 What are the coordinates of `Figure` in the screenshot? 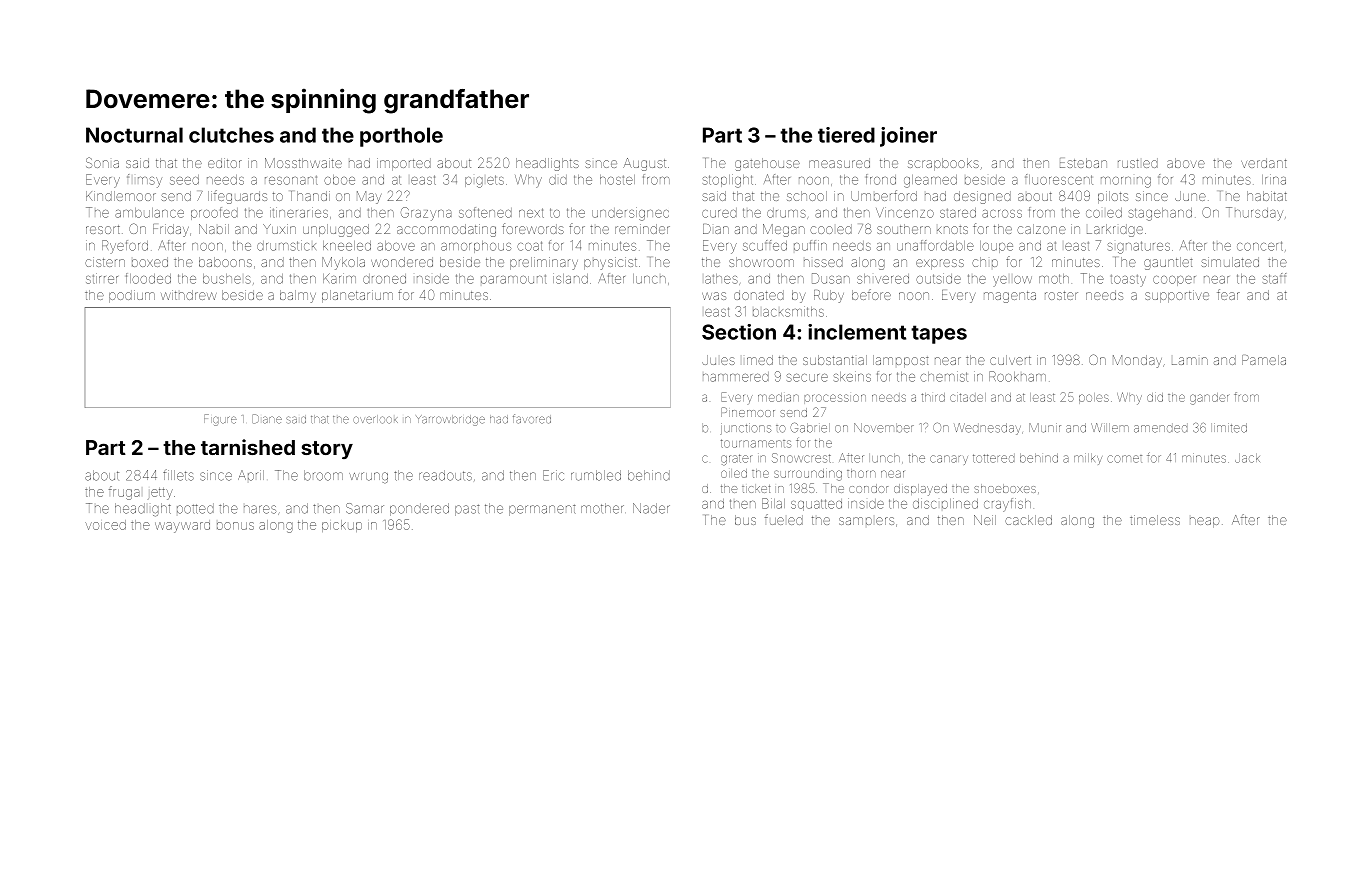 It's located at (220, 420).
